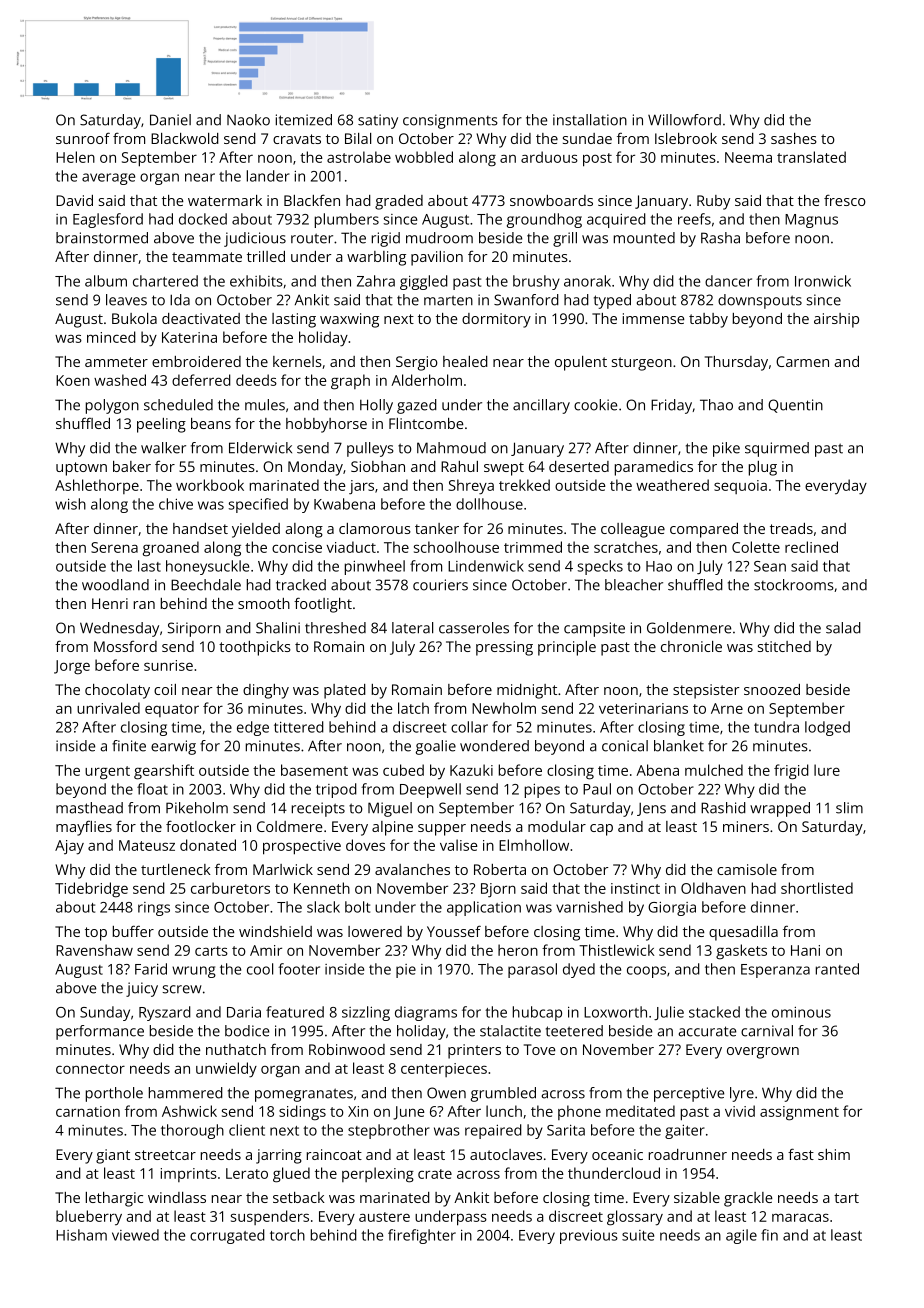 The width and height of the screenshot is (924, 1308). Describe the element at coordinates (422, 1236) in the screenshot. I see `firefighter` at that location.
